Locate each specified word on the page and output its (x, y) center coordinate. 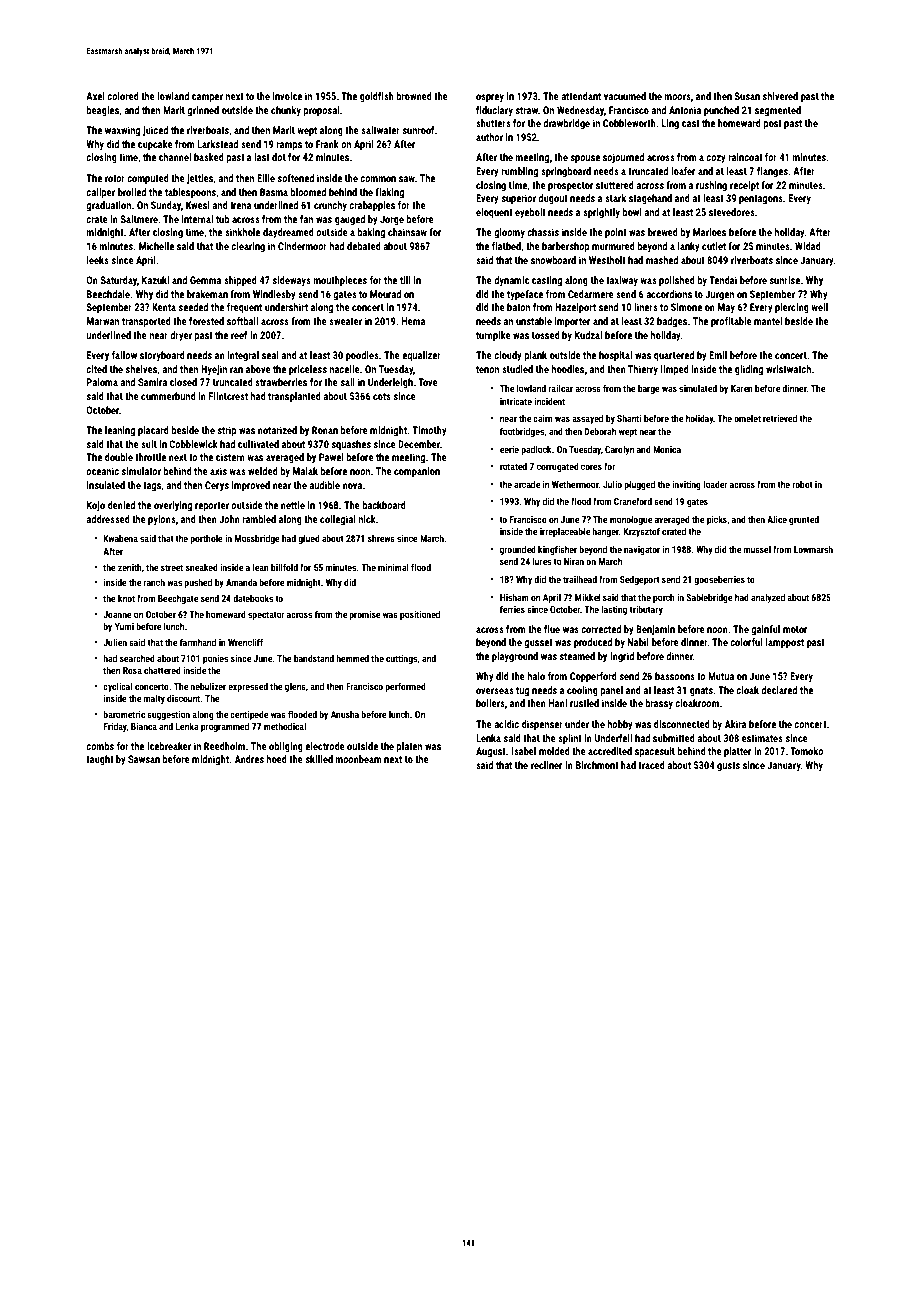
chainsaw (407, 232)
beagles (103, 111)
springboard (566, 172)
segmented (778, 111)
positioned (420, 615)
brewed (663, 232)
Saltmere (139, 219)
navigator (642, 550)
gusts (728, 766)
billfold (284, 567)
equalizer (421, 356)
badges (672, 322)
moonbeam (359, 759)
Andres (249, 759)
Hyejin (214, 370)
